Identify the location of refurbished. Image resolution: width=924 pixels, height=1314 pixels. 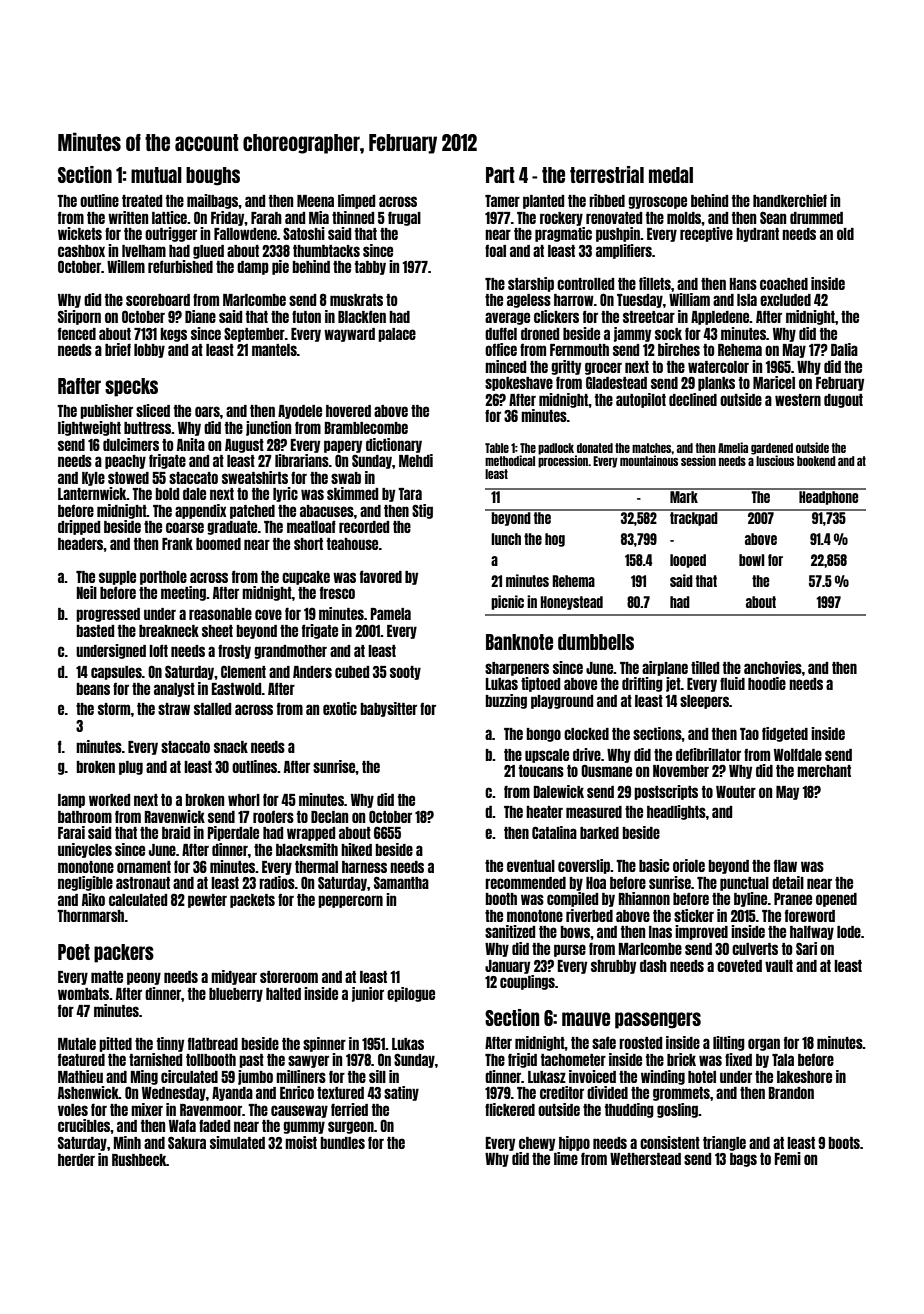
(180, 266).
